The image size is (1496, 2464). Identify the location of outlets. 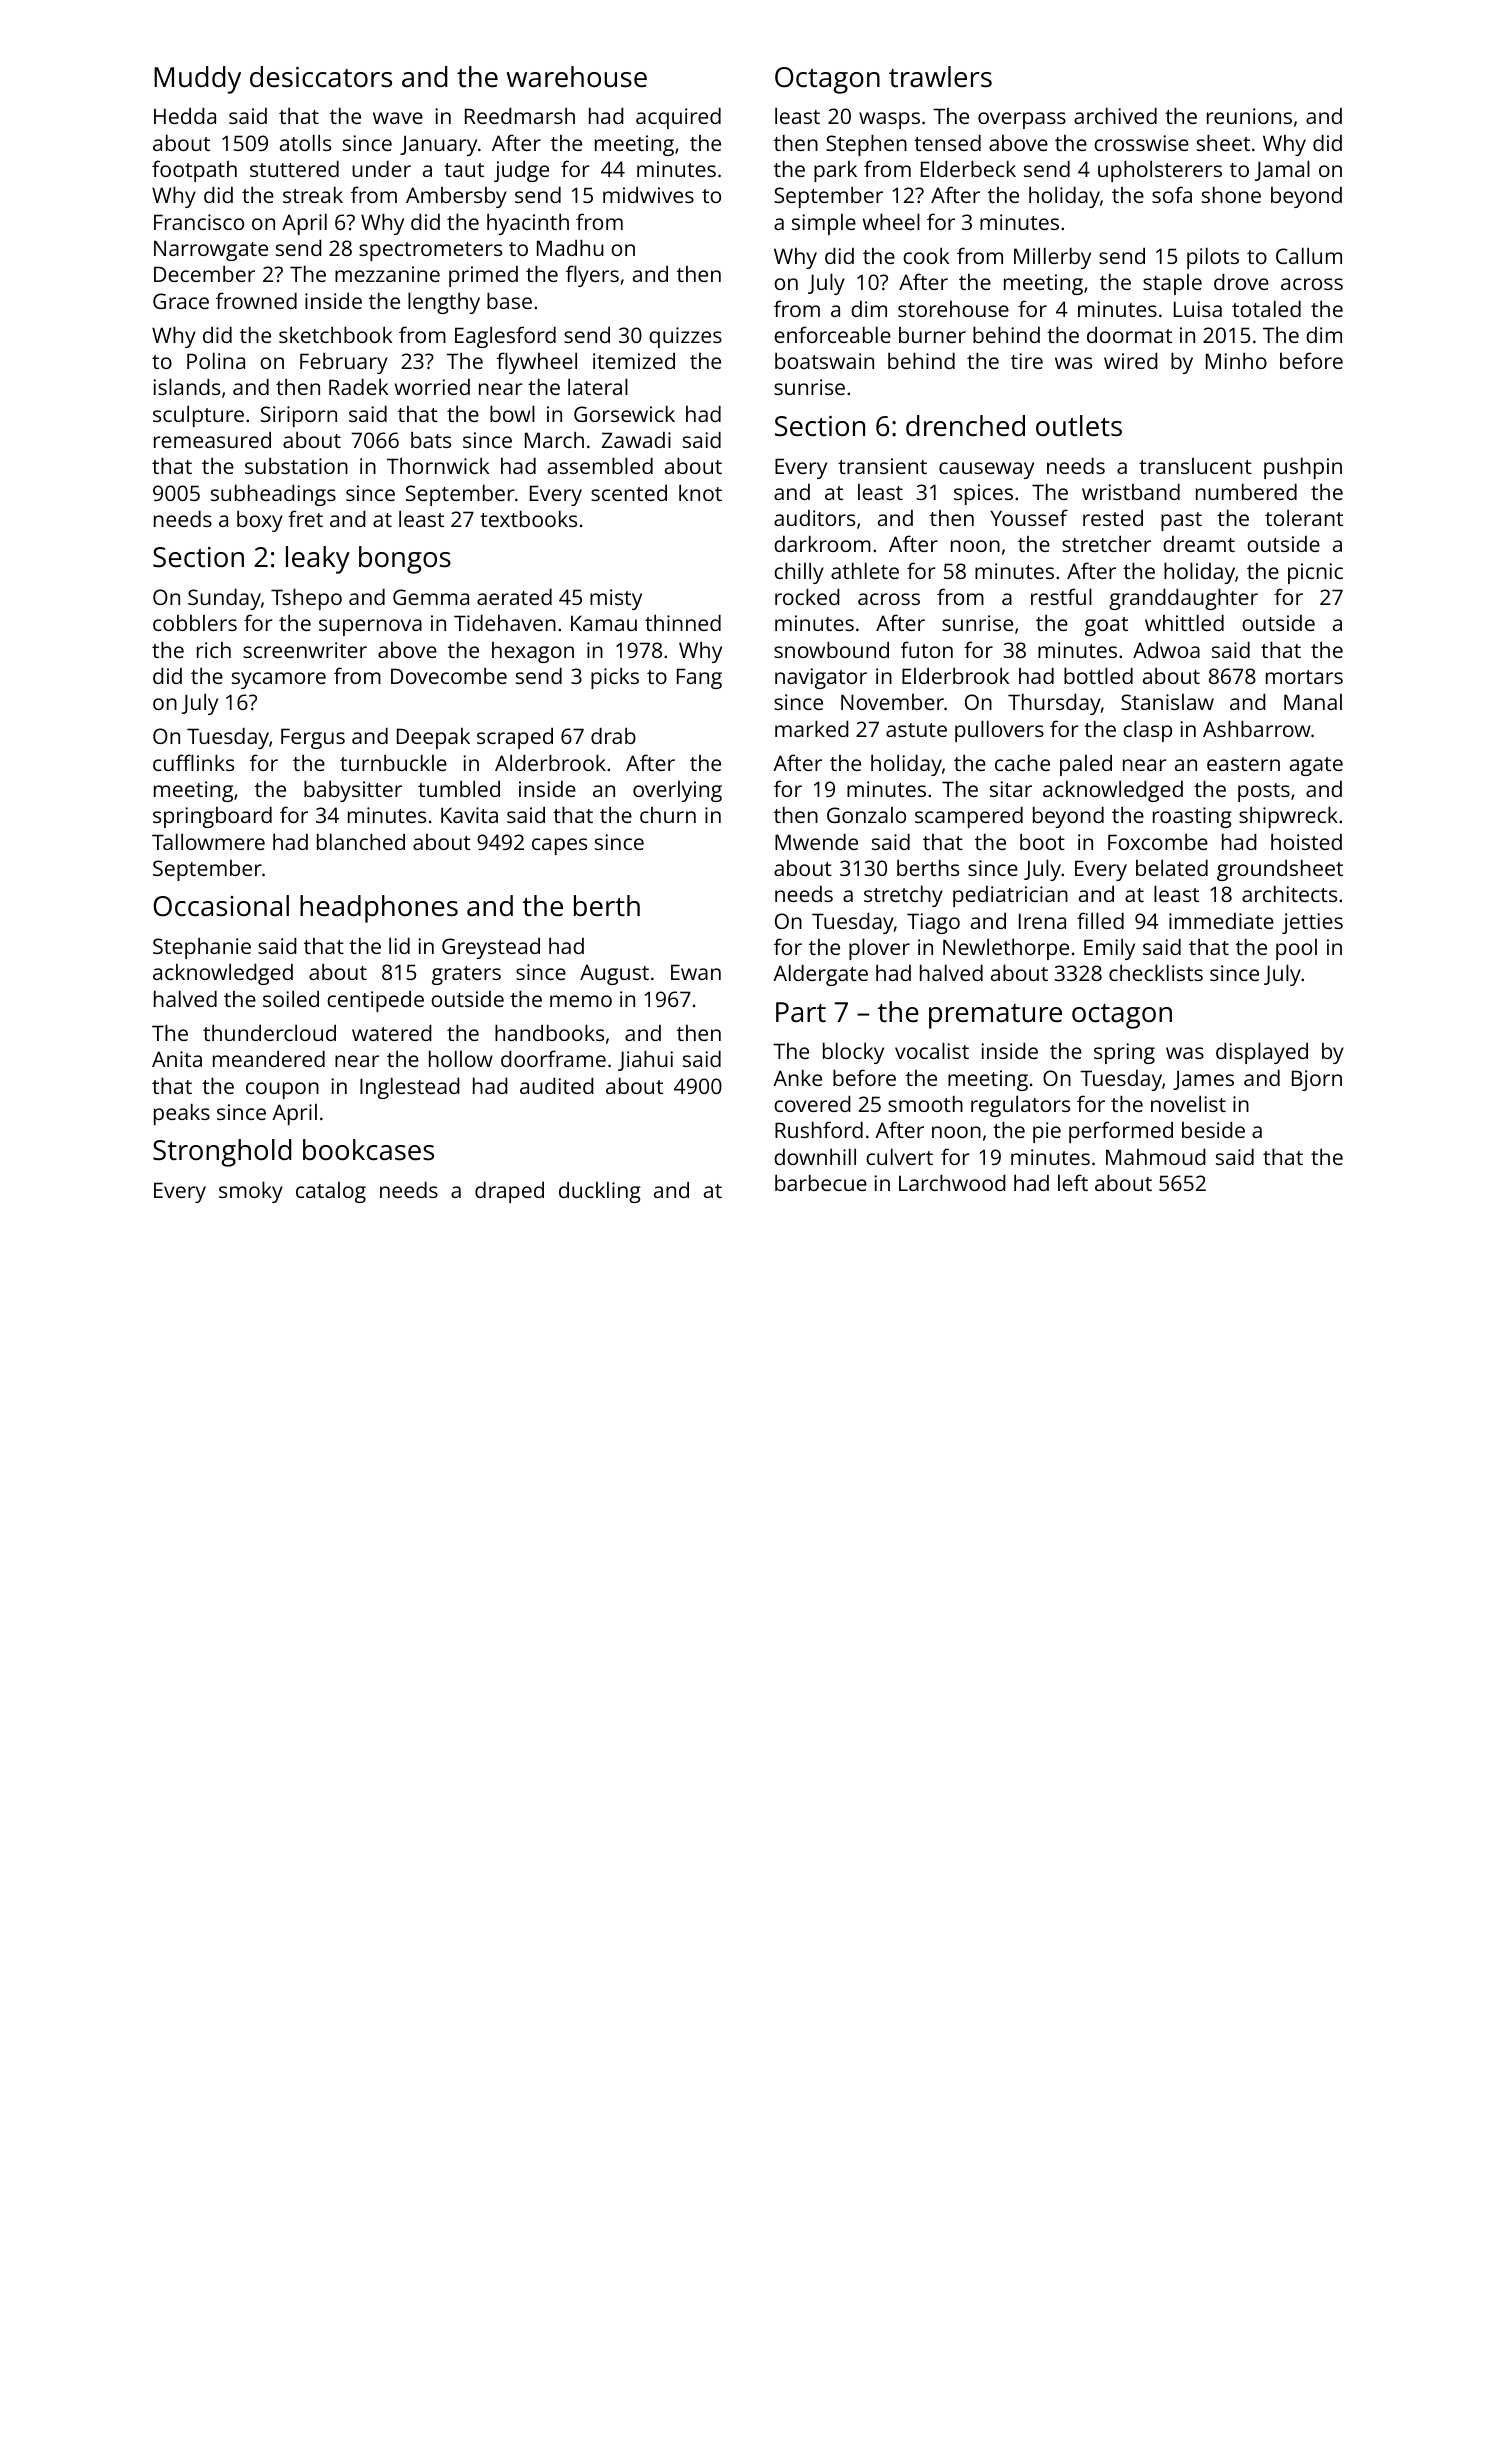
(1079, 426).
